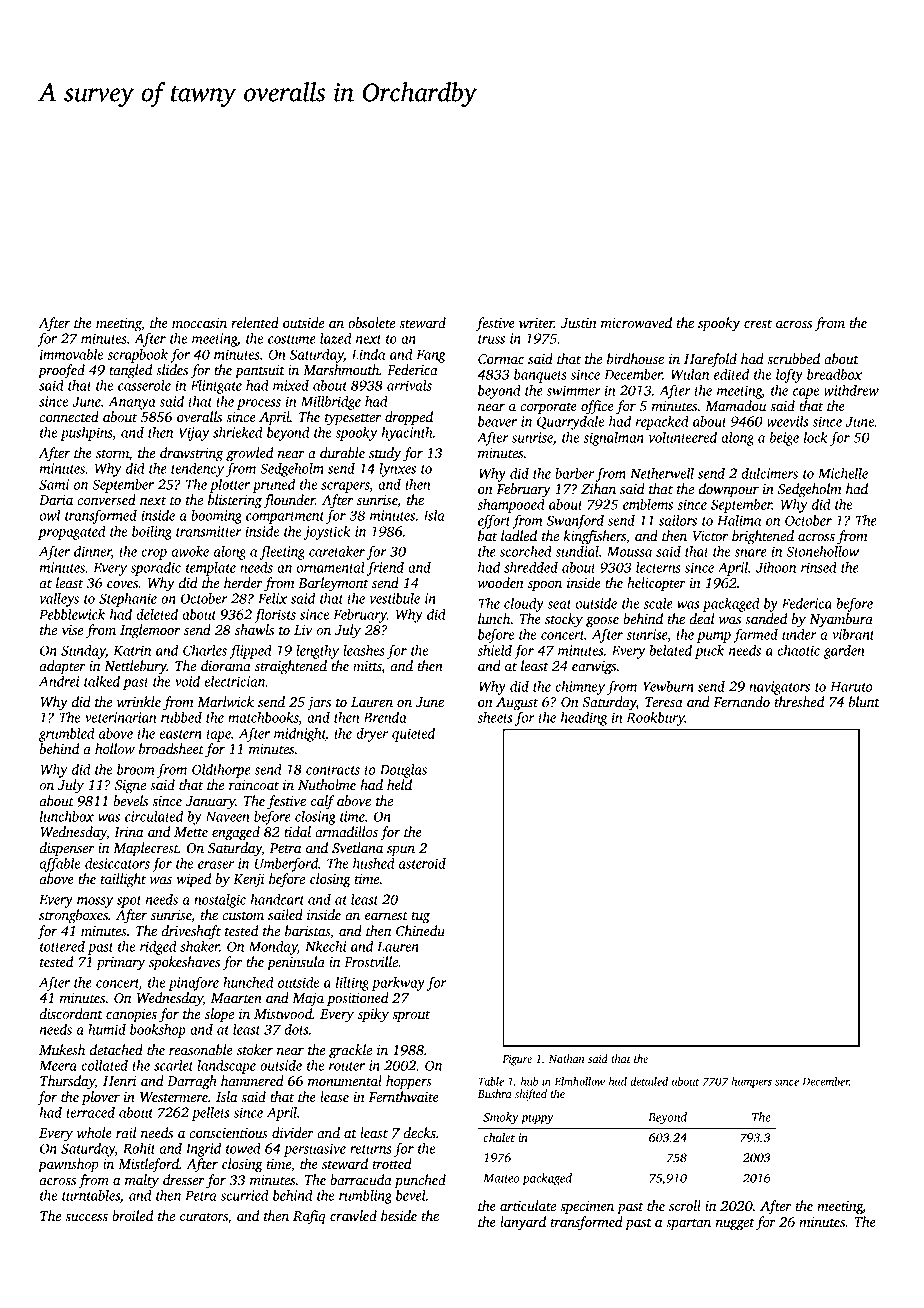 This page has width=924, height=1308. What do you see at coordinates (580, 688) in the page?
I see `chimney` at bounding box center [580, 688].
